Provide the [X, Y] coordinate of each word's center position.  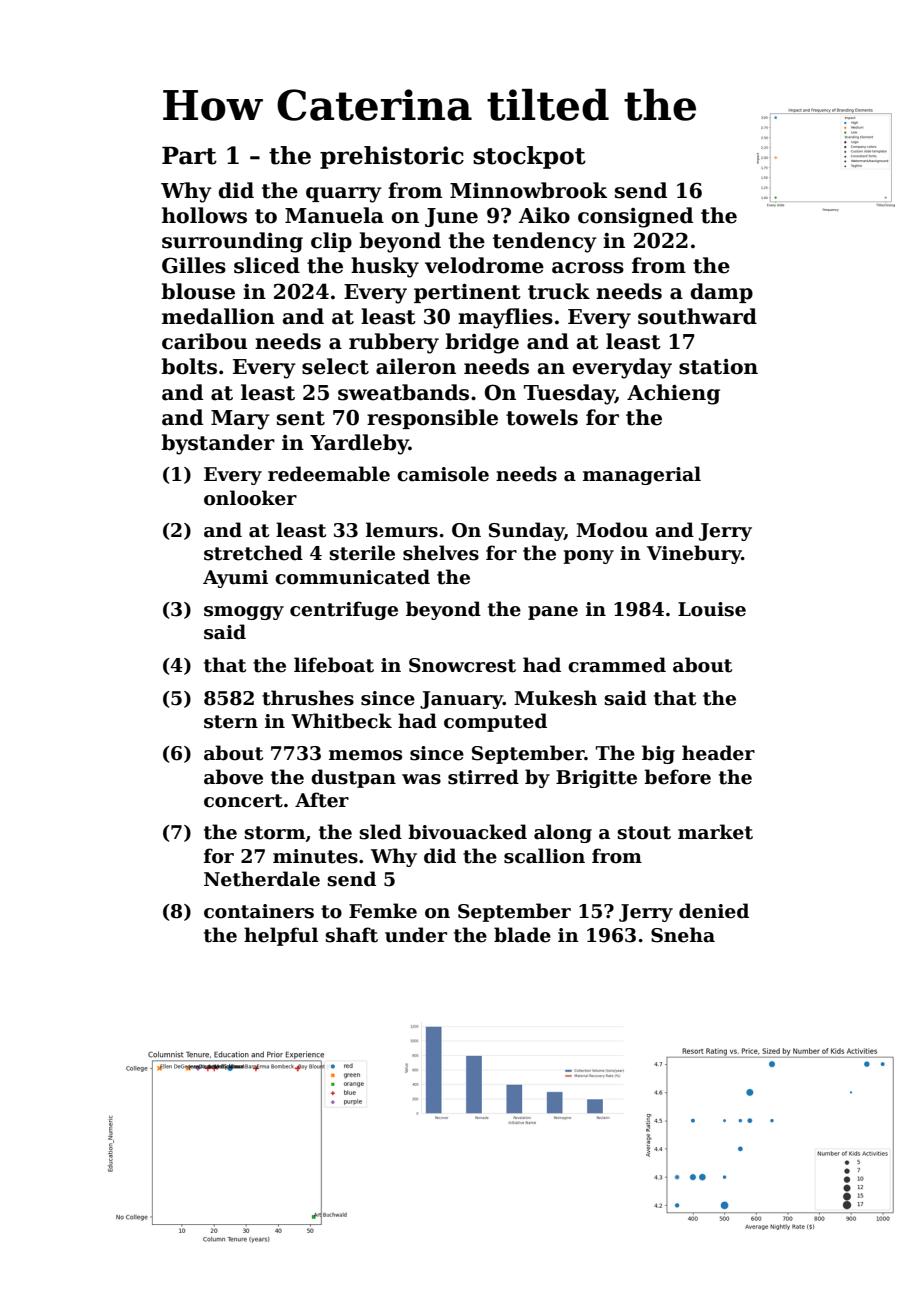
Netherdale [262, 879]
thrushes [308, 698]
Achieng [673, 394]
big [658, 754]
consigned [635, 217]
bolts [189, 366]
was [421, 779]
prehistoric [392, 157]
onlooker [250, 498]
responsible [432, 419]
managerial [642, 475]
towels [542, 417]
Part [189, 156]
